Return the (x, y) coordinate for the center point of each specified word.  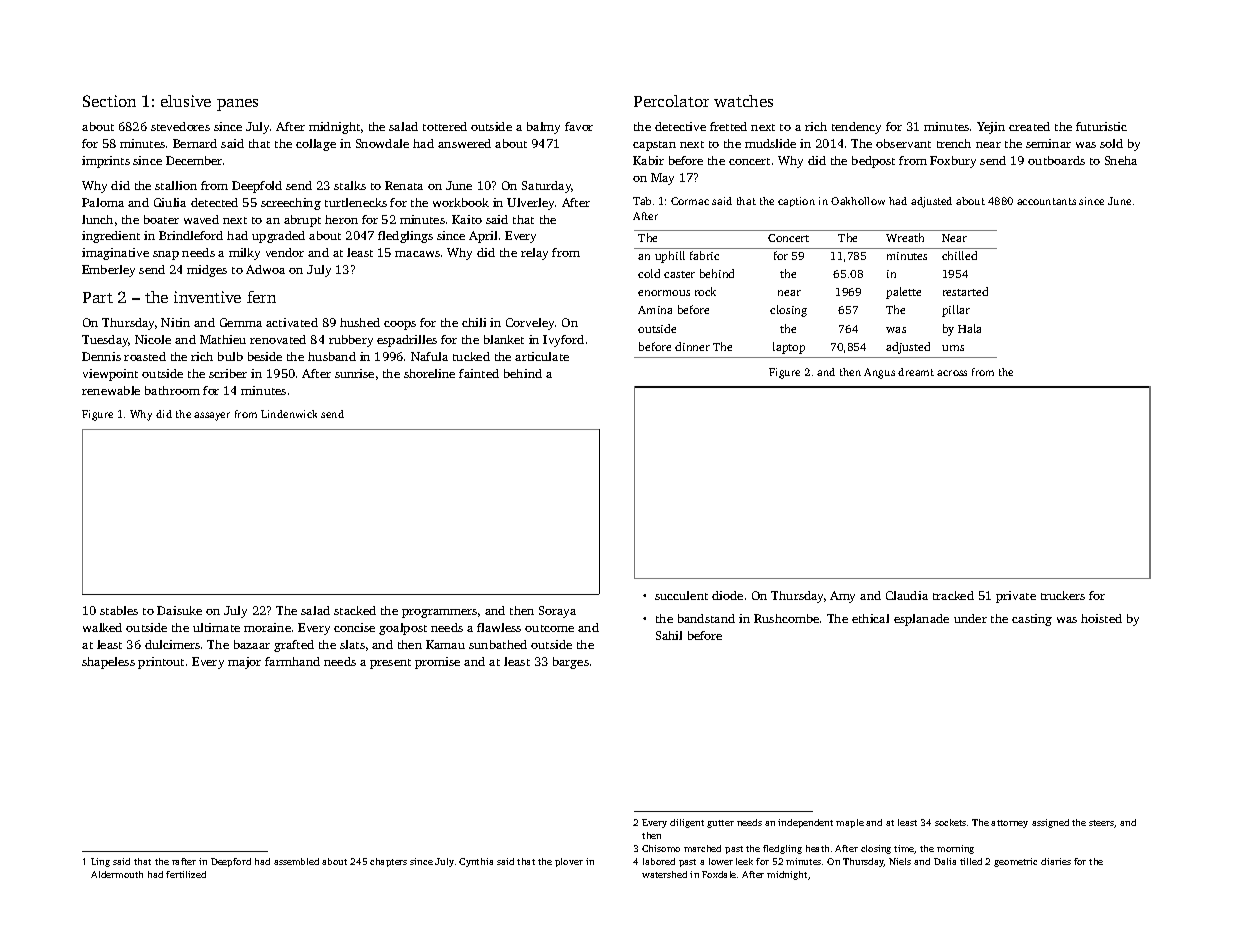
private (1016, 597)
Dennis (101, 356)
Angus (879, 373)
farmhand (292, 661)
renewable (111, 390)
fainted (479, 373)
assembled (296, 861)
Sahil (669, 635)
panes (237, 105)
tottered (445, 126)
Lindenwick (289, 414)
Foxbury (953, 162)
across (952, 373)
